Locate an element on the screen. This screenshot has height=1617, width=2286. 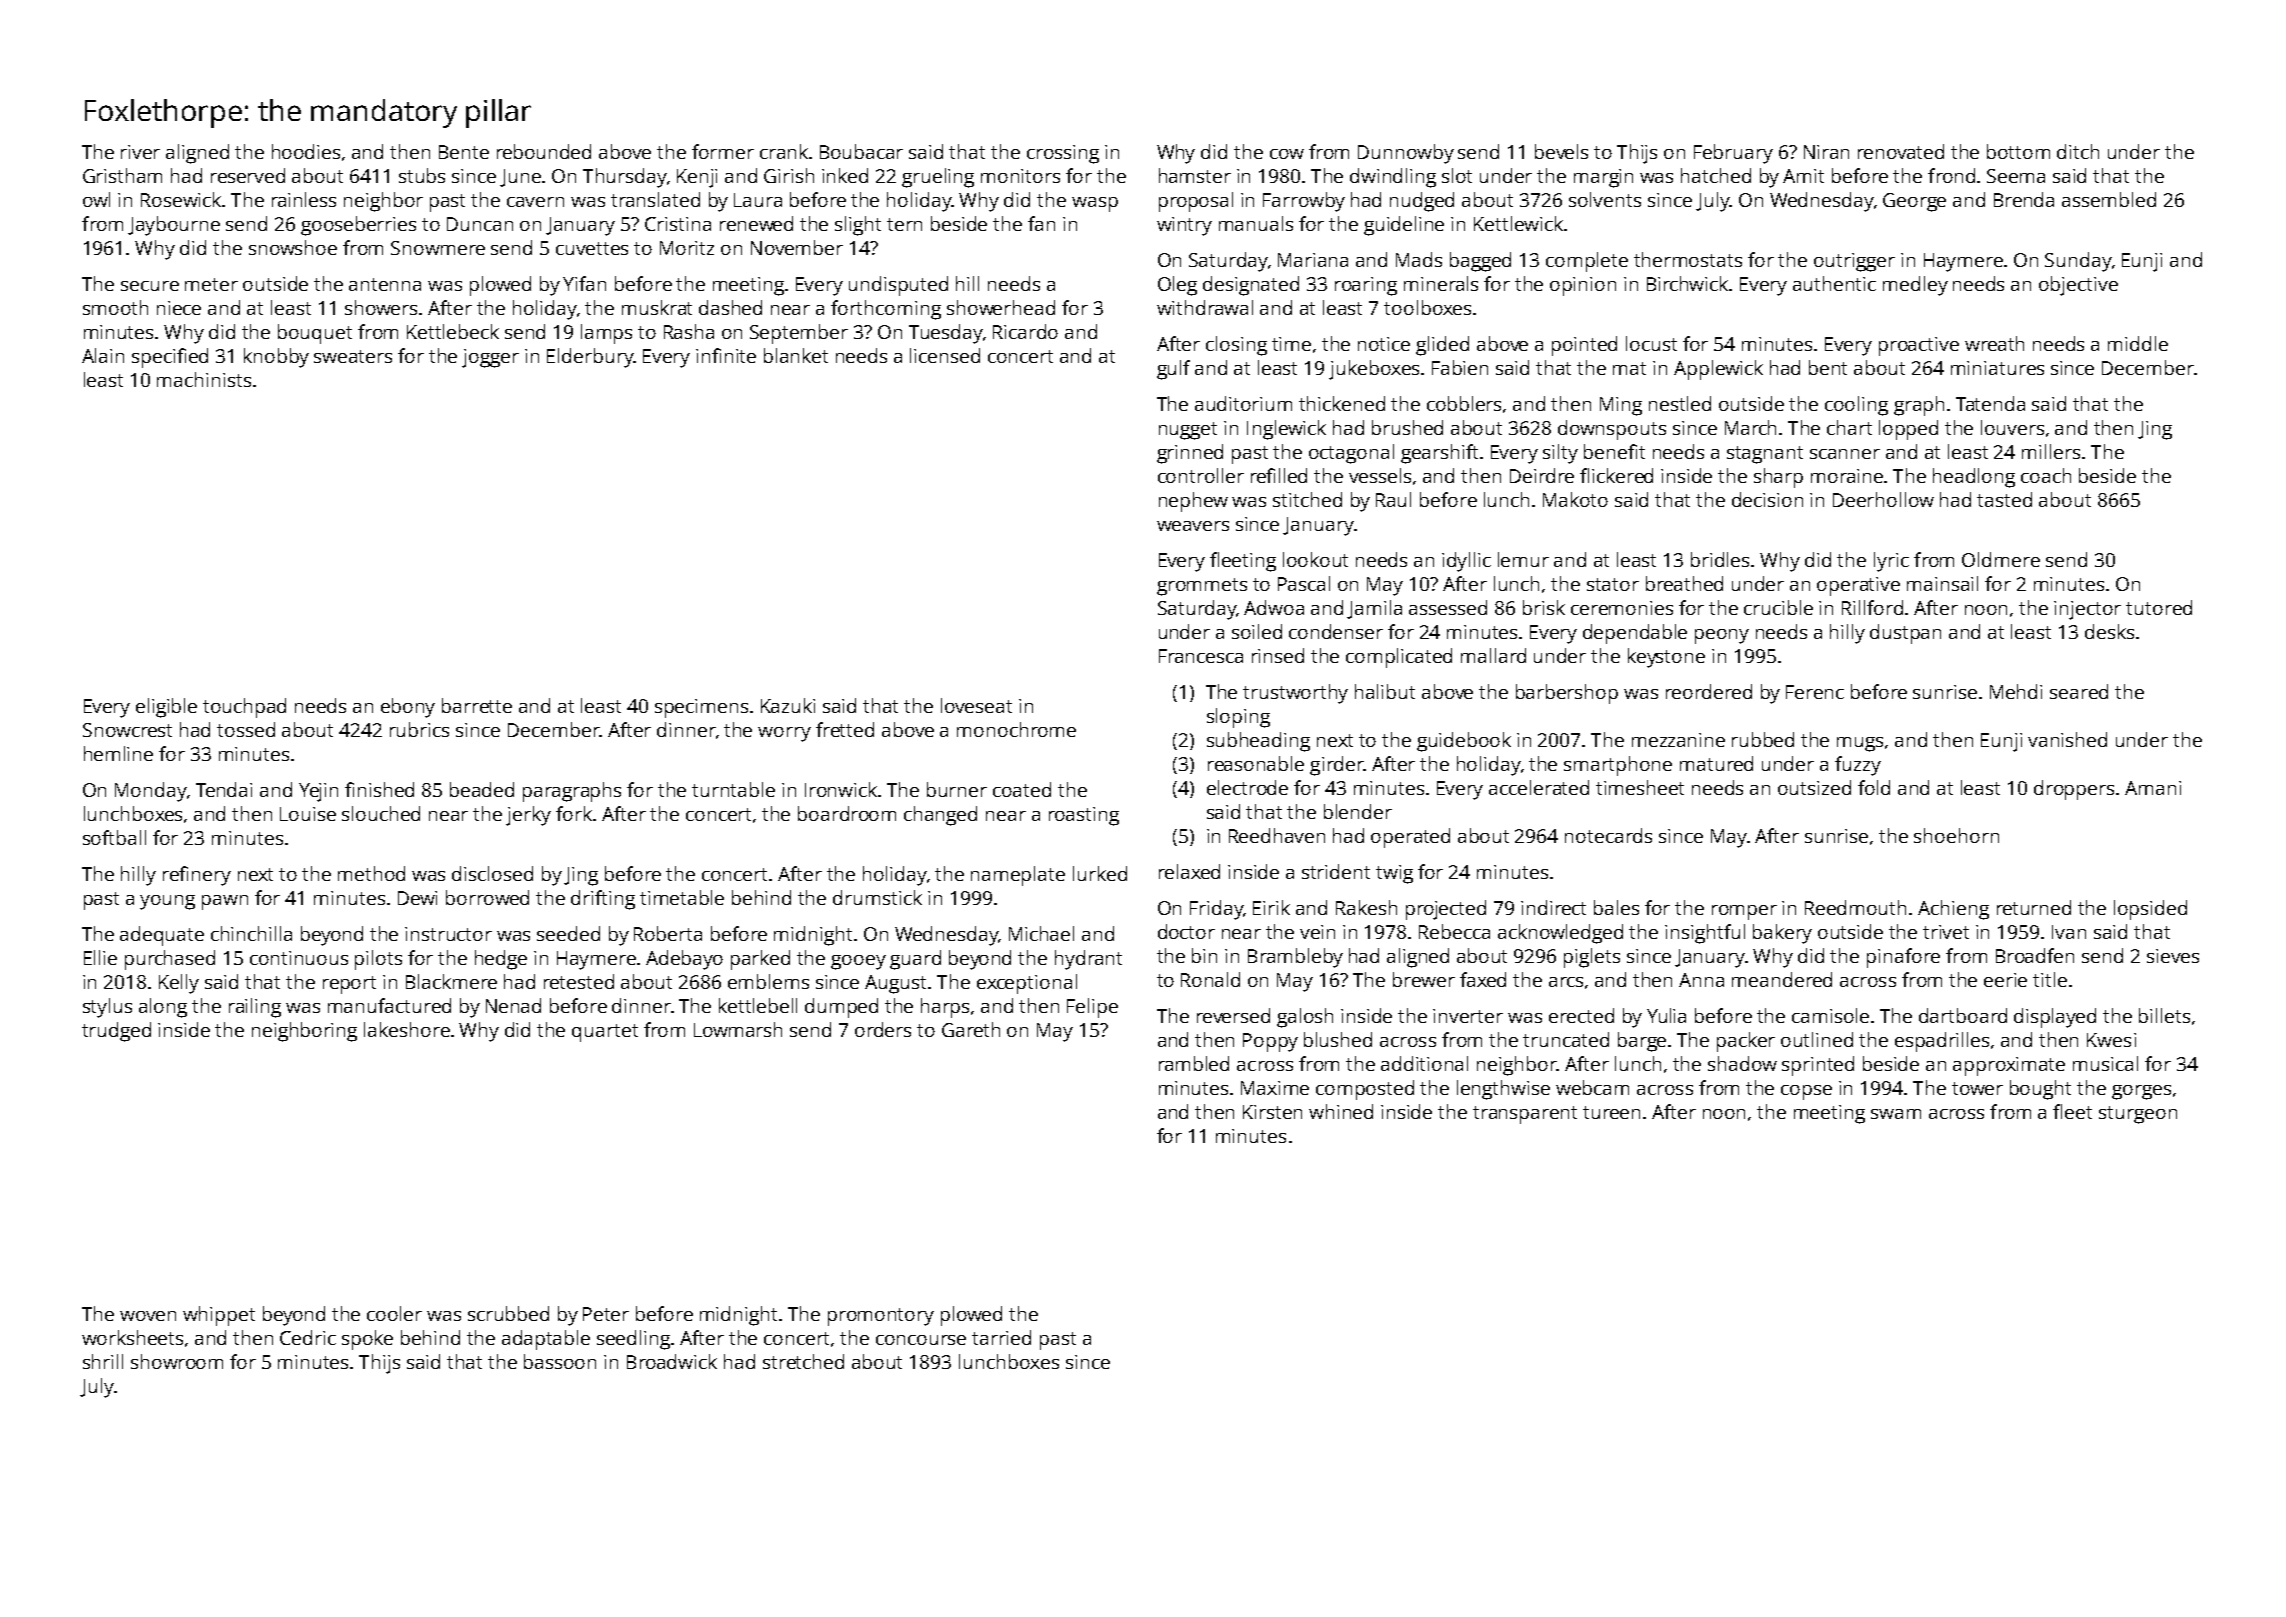
ceremonies is located at coordinates (1622, 608).
